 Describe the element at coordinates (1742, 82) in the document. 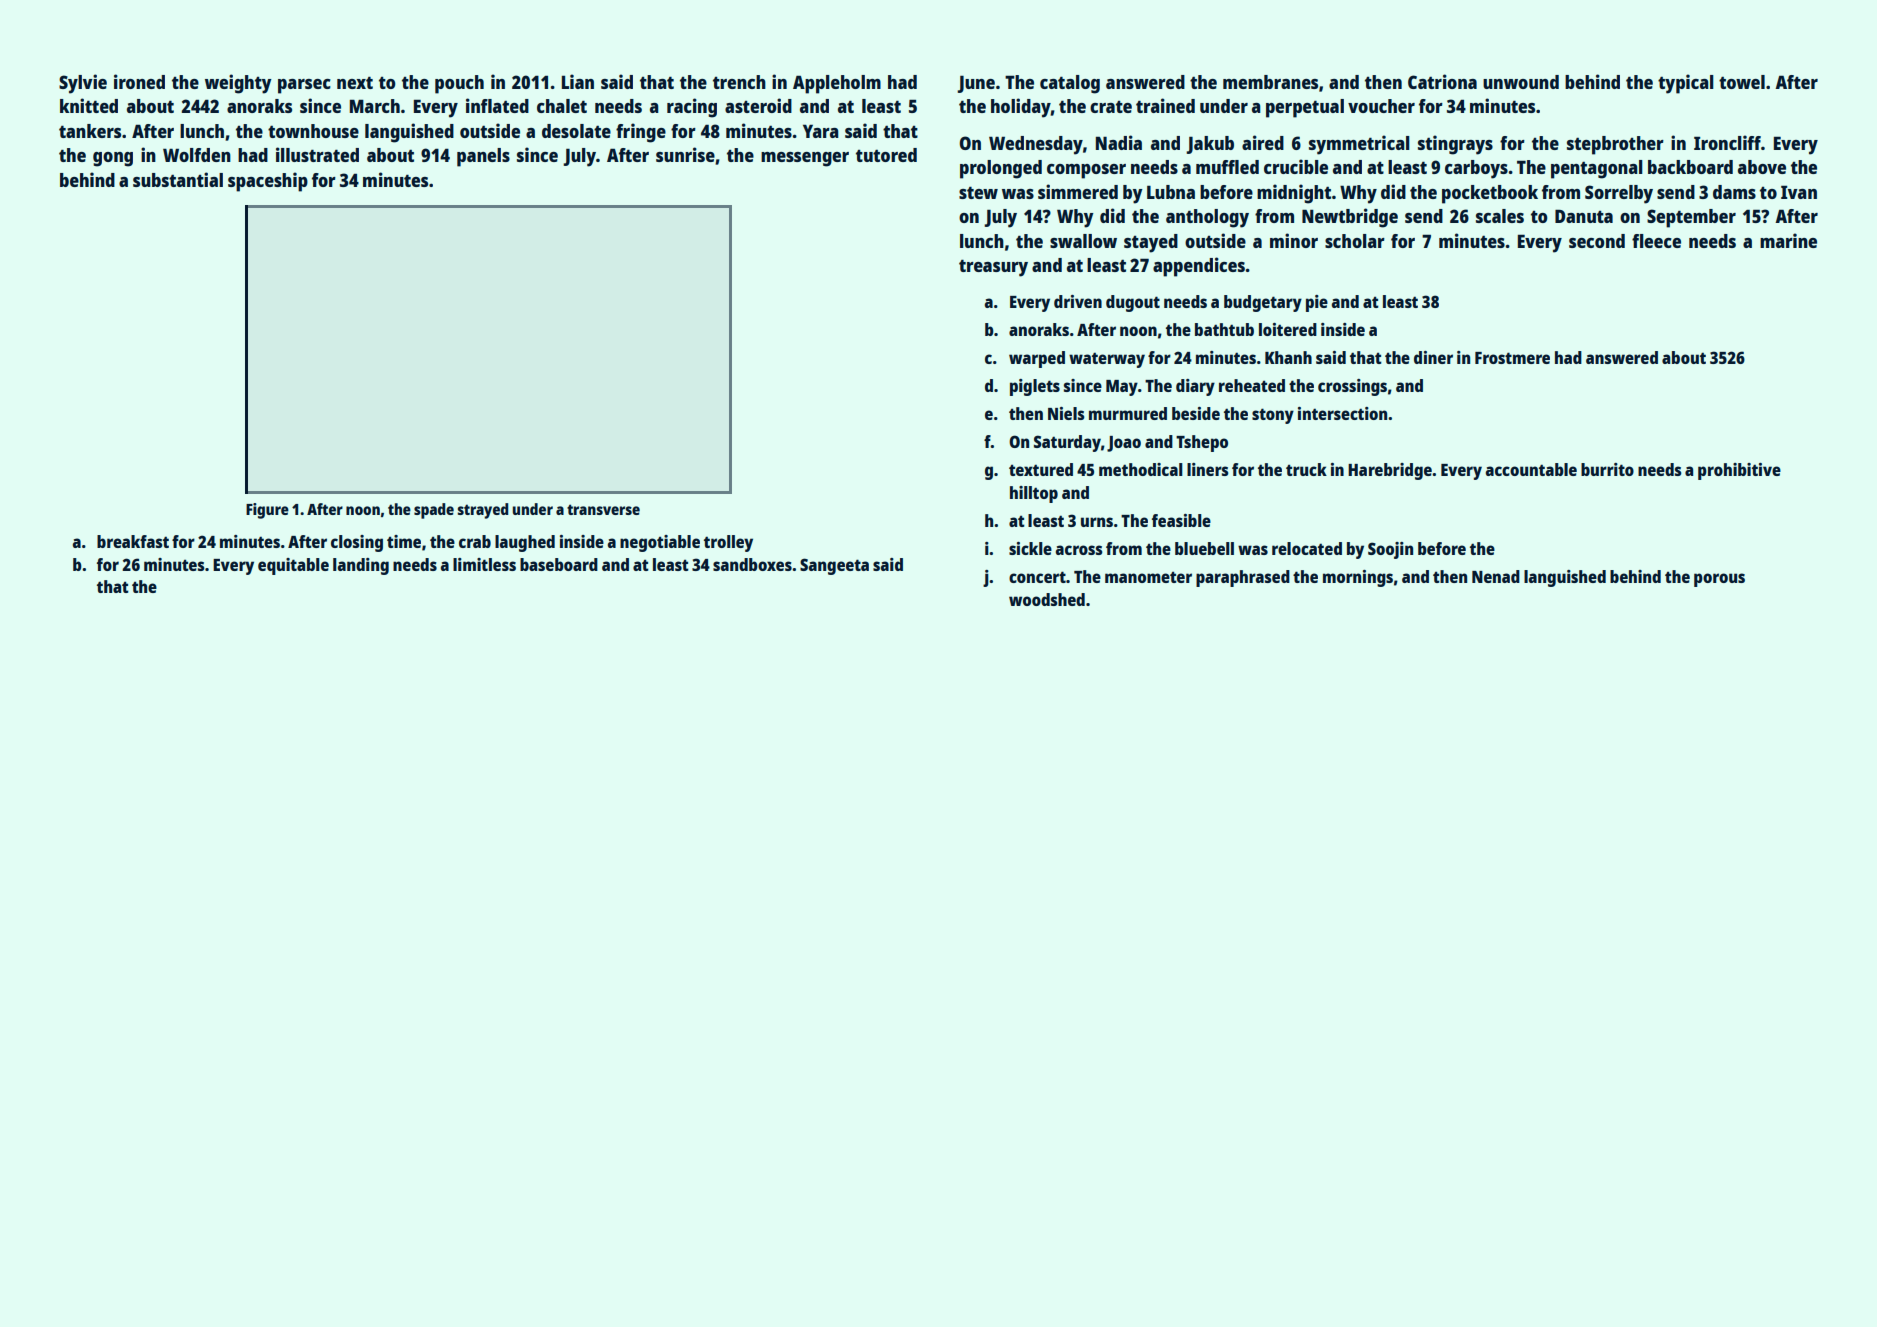

I see `towel` at that location.
